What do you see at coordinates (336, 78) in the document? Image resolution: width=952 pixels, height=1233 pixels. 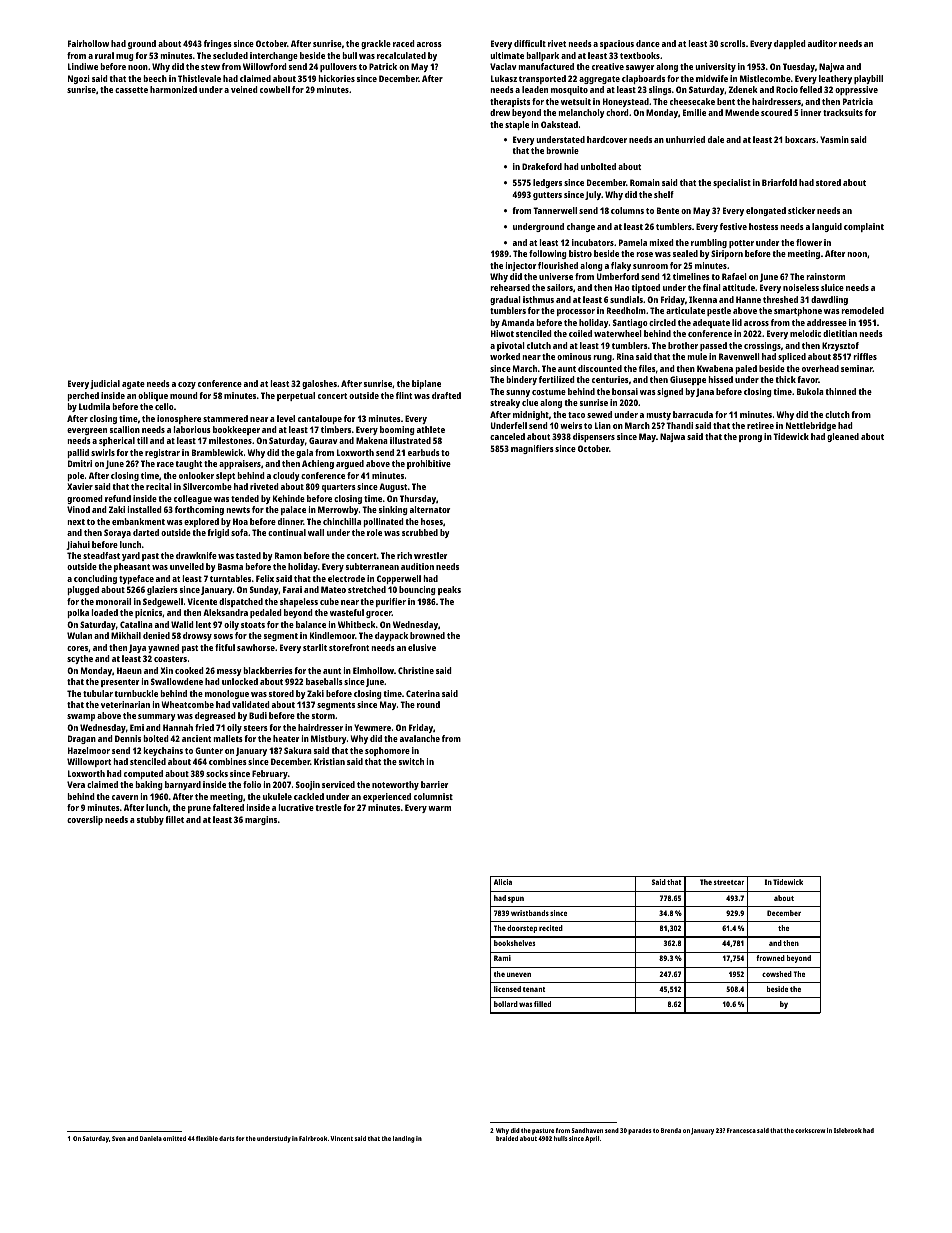 I see `hickories` at bounding box center [336, 78].
